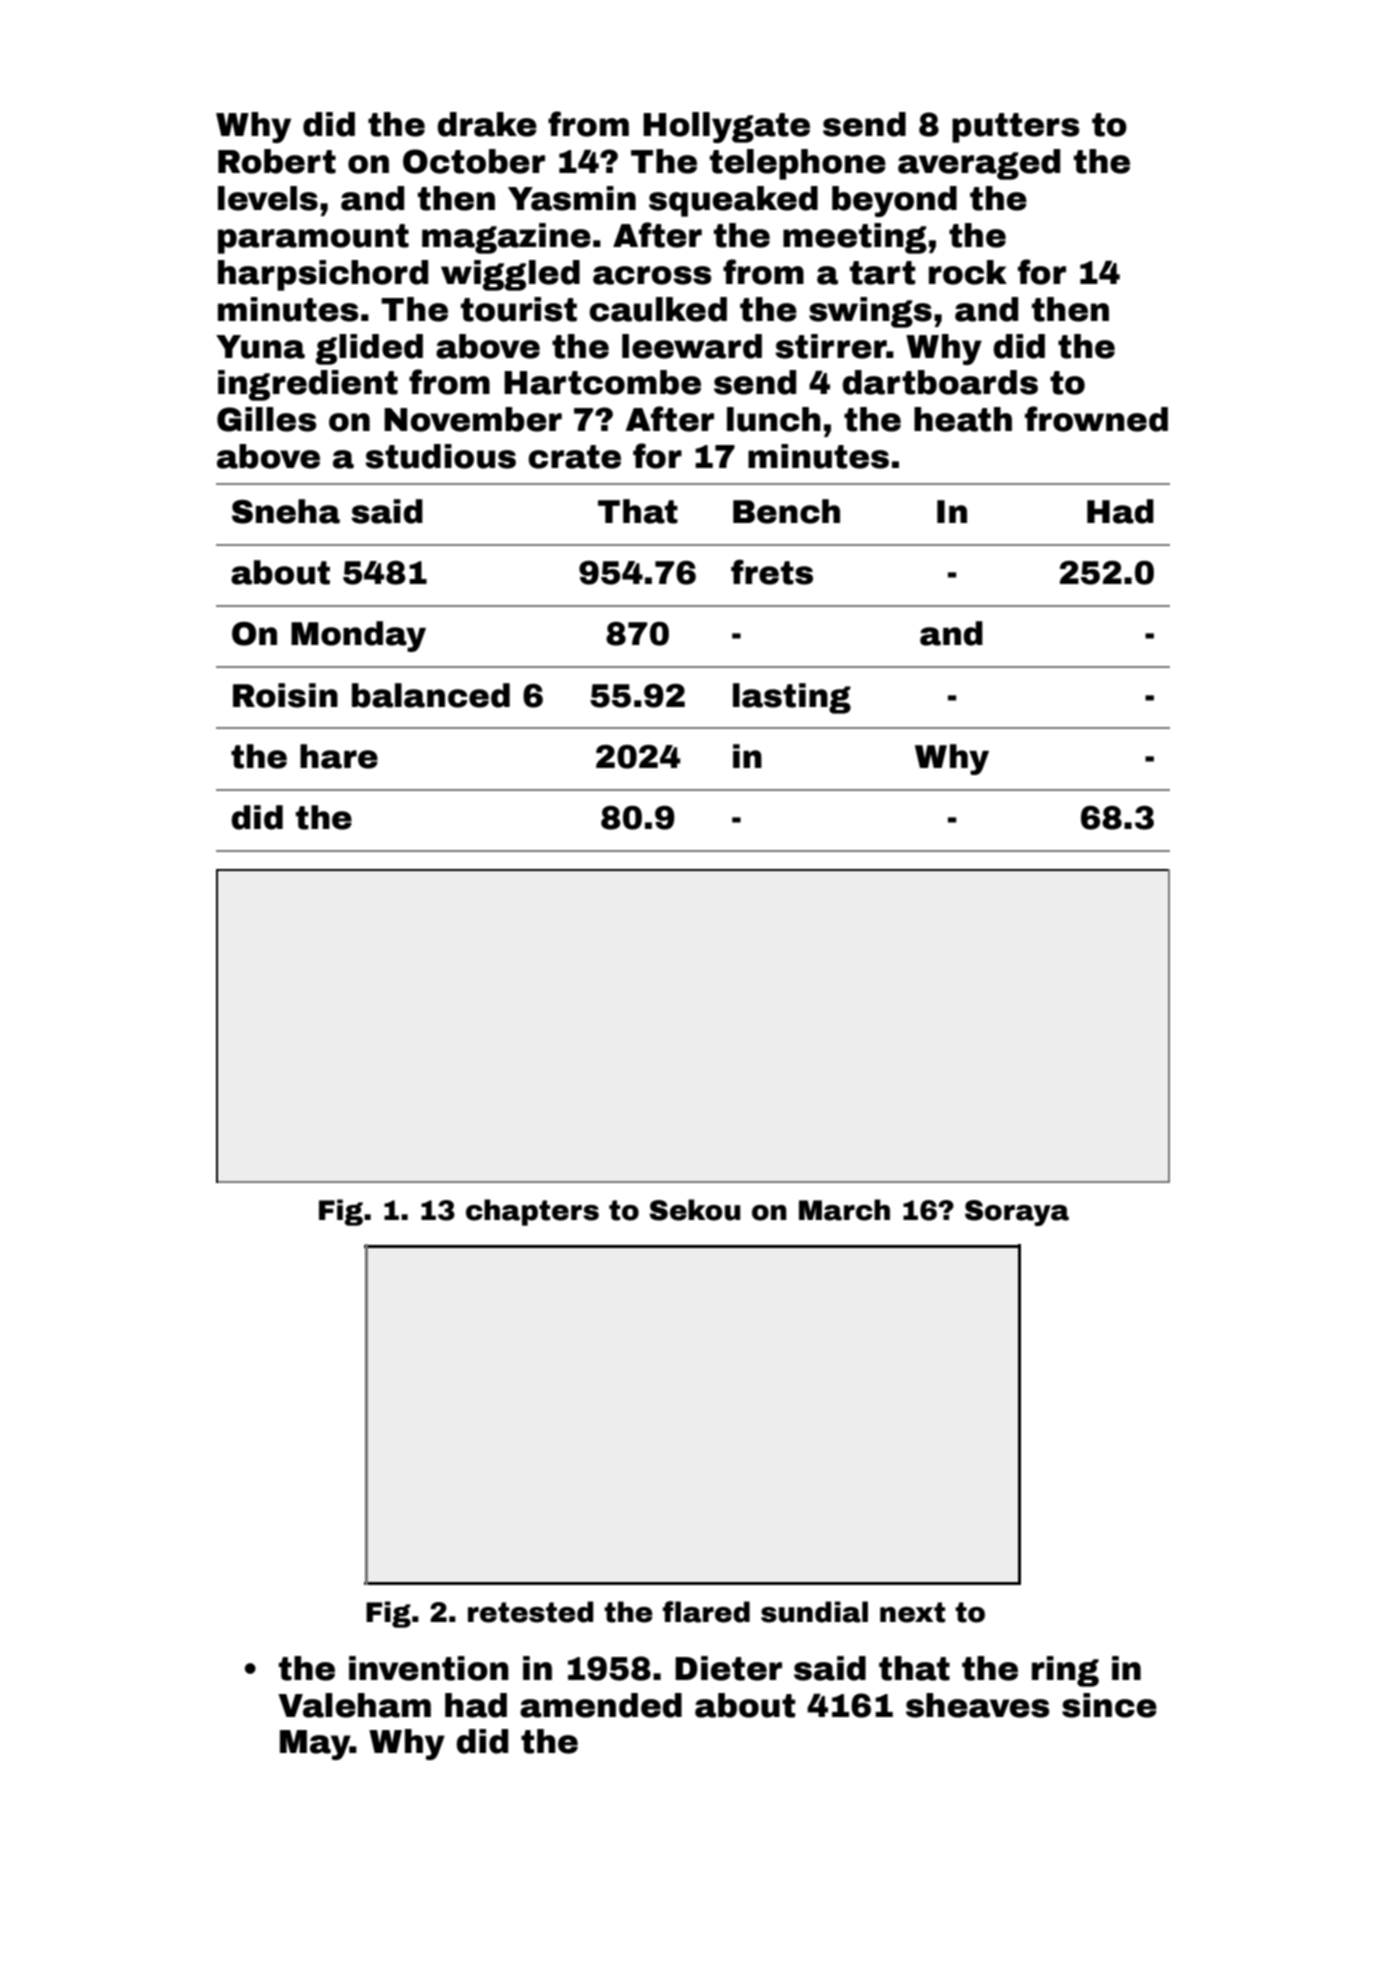 The width and height of the screenshot is (1386, 1969). What do you see at coordinates (706, 1612) in the screenshot?
I see `flared` at bounding box center [706, 1612].
